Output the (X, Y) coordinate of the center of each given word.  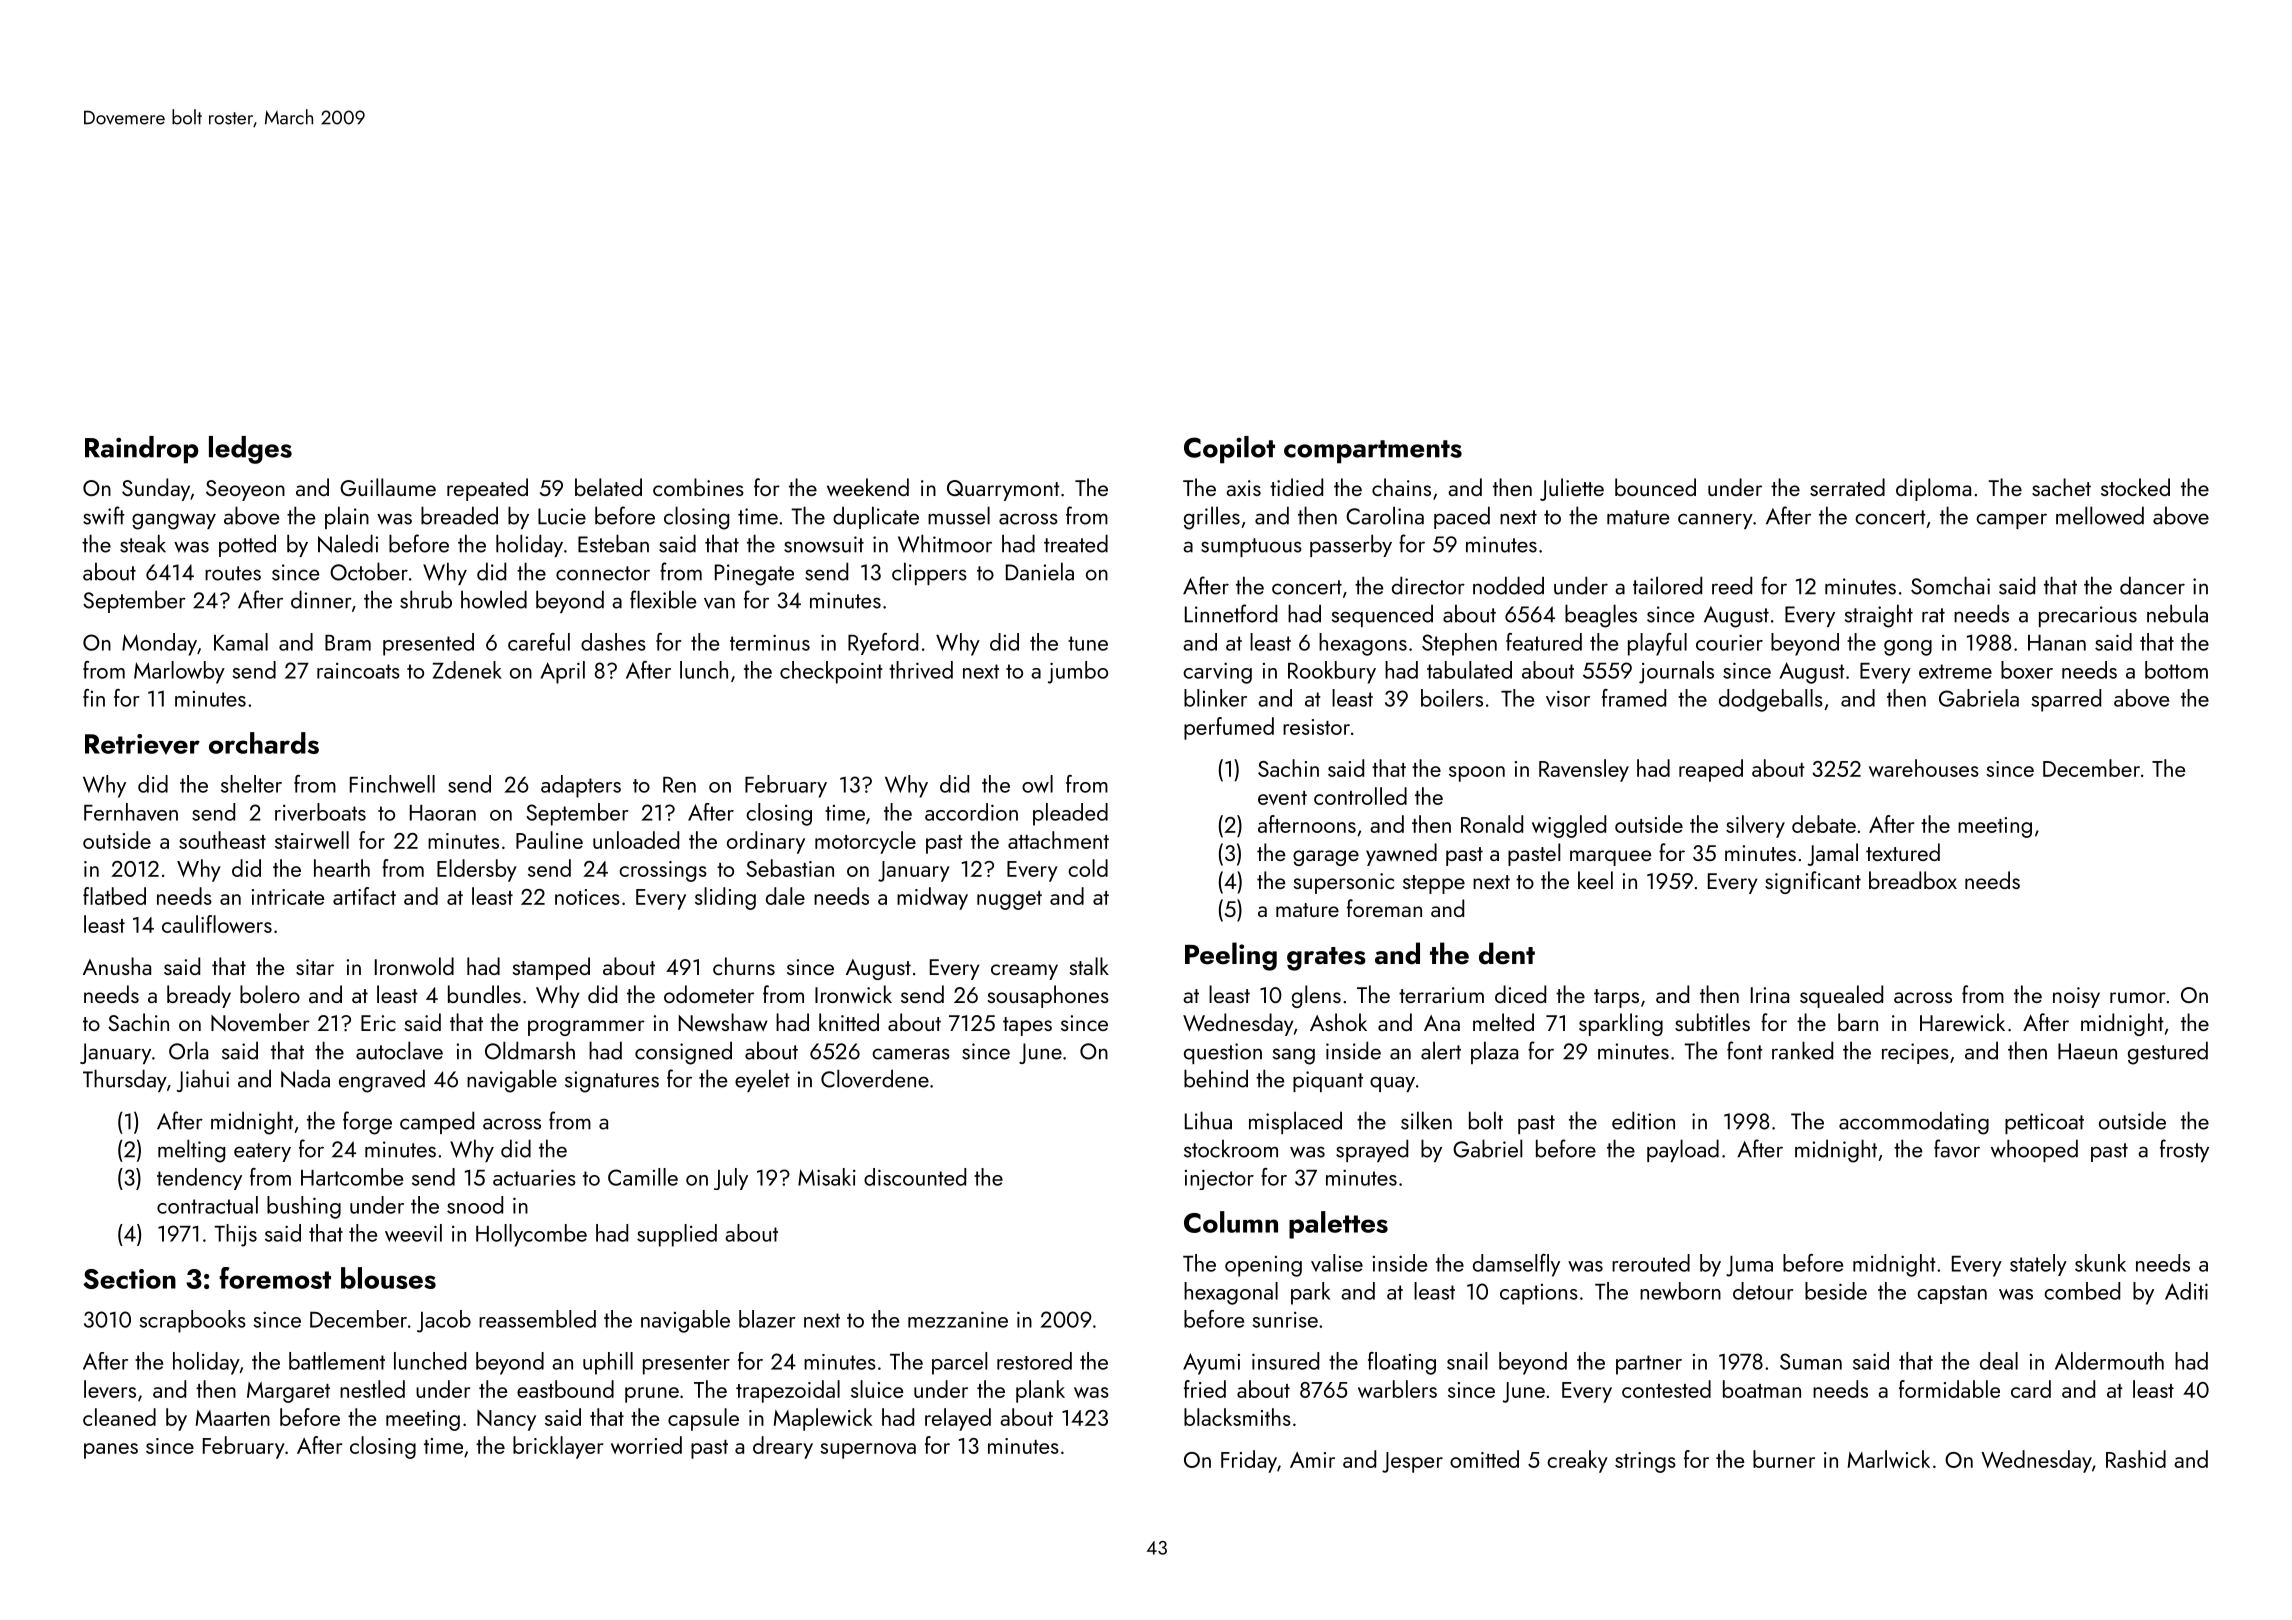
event (1282, 798)
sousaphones (1048, 996)
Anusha (117, 966)
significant (1813, 882)
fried (1205, 1389)
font (1745, 1050)
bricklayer (558, 1447)
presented (428, 644)
